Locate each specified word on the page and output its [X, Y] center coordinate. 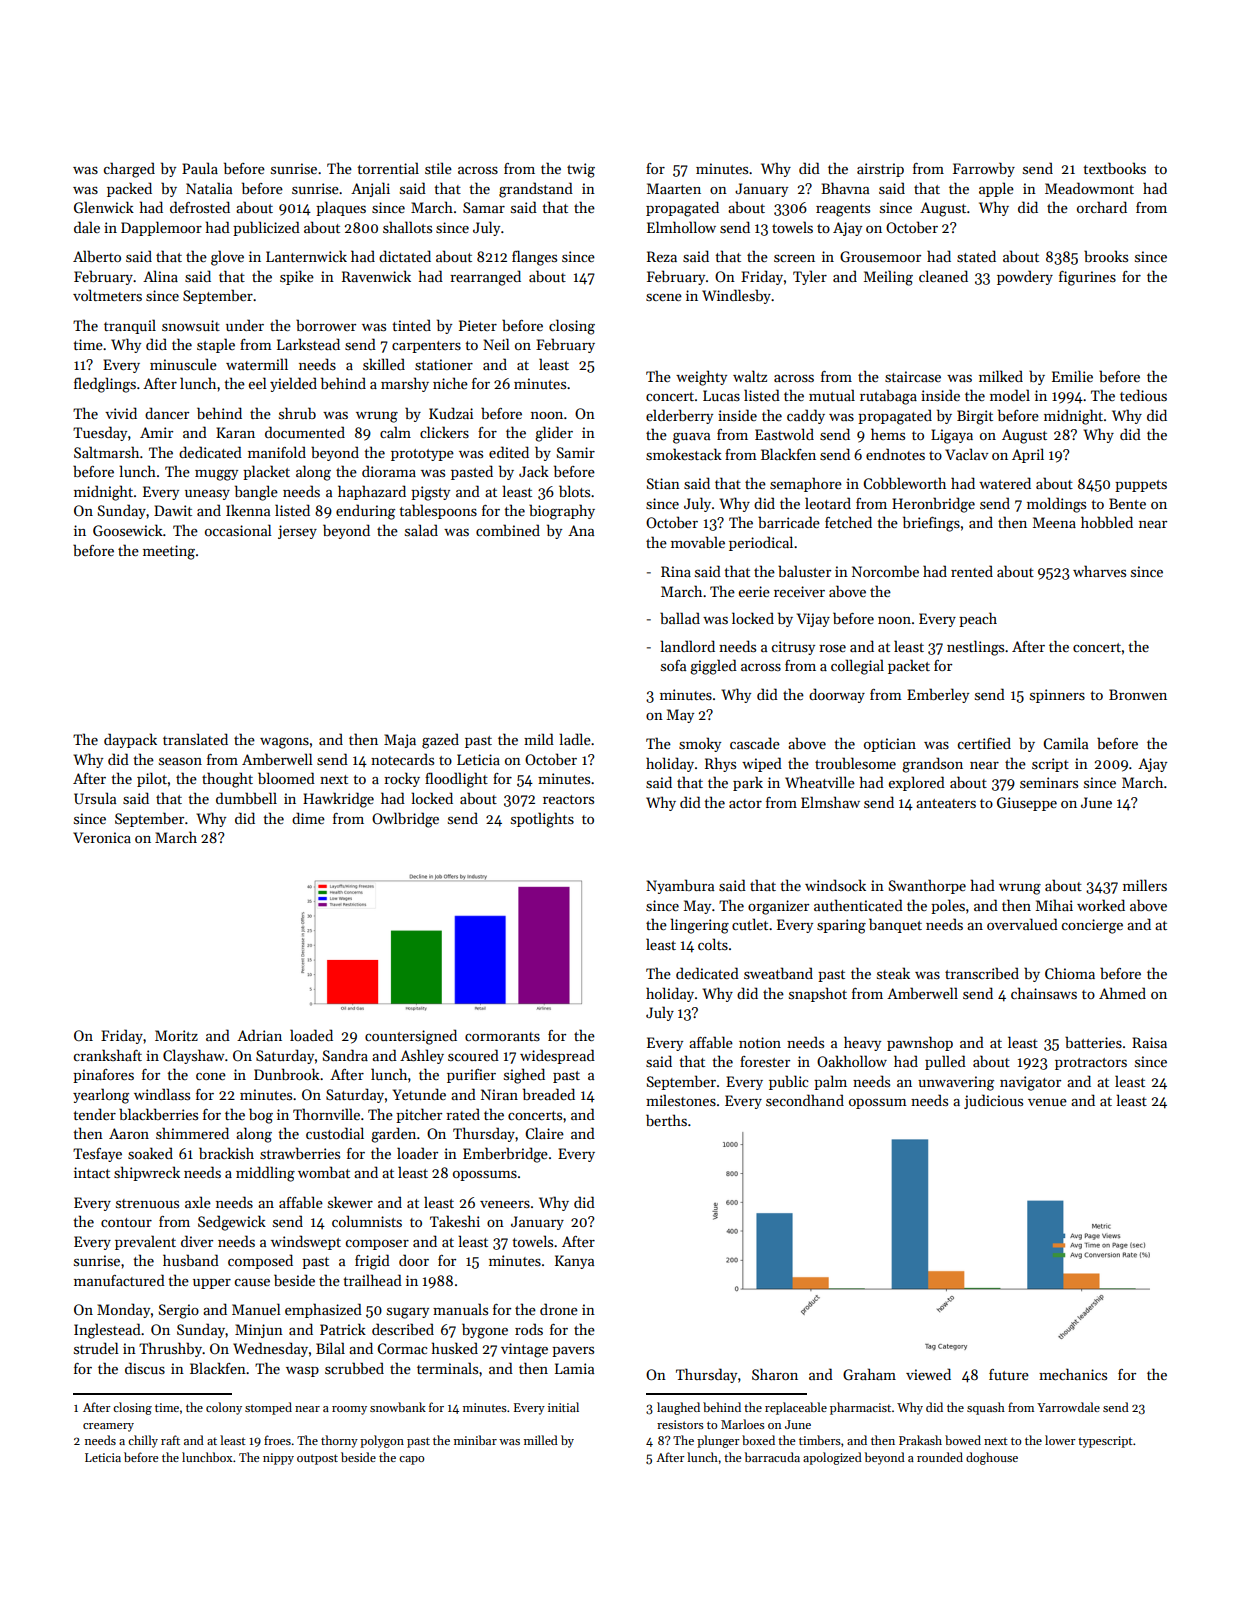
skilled [384, 364]
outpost [317, 1459]
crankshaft [108, 1055]
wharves [1099, 571]
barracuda [772, 1457]
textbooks [1114, 168]
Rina [676, 571]
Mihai [1054, 905]
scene [664, 297]
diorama [389, 471]
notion [760, 1042]
